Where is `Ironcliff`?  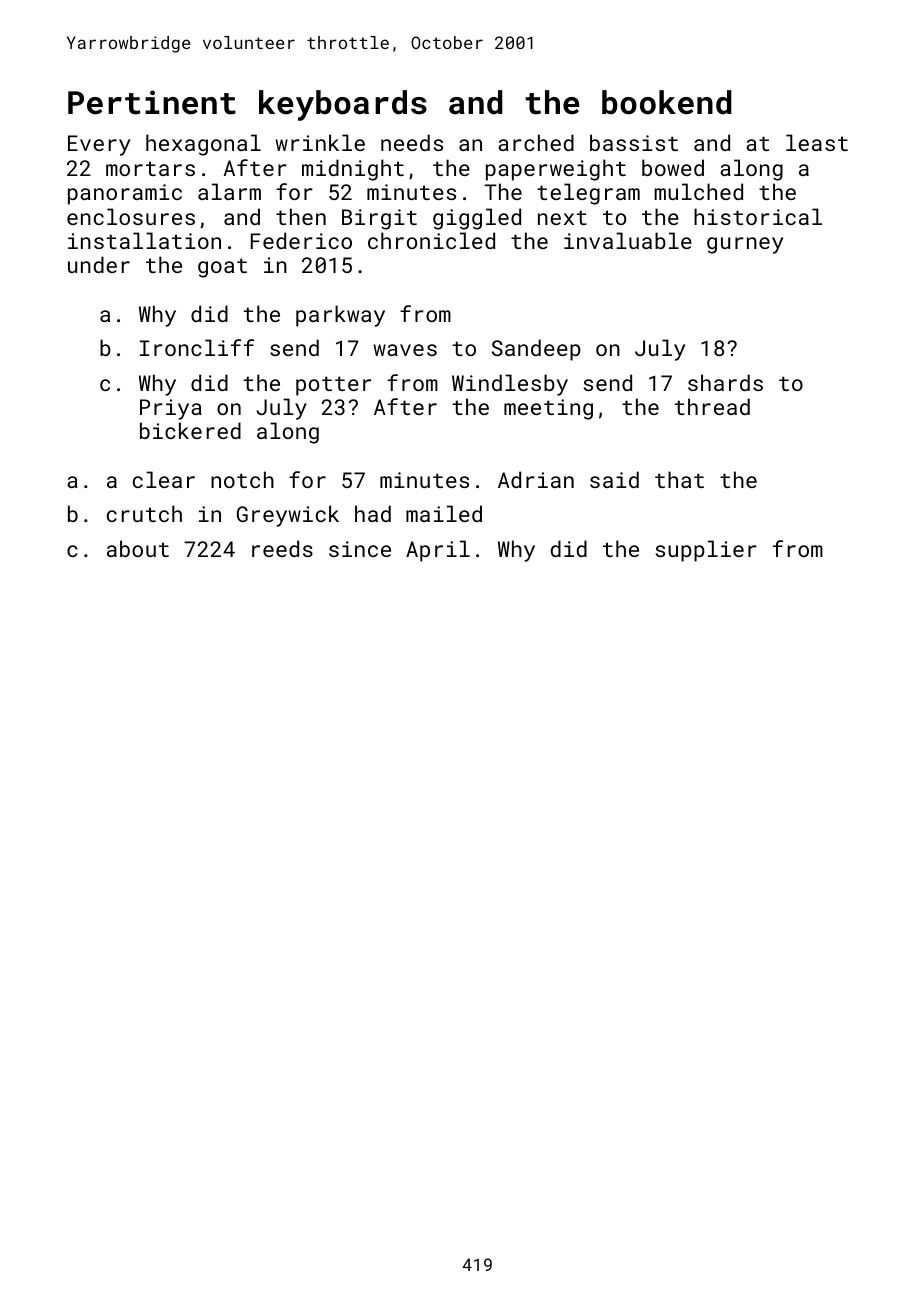
Ironcliff is located at coordinates (197, 347).
